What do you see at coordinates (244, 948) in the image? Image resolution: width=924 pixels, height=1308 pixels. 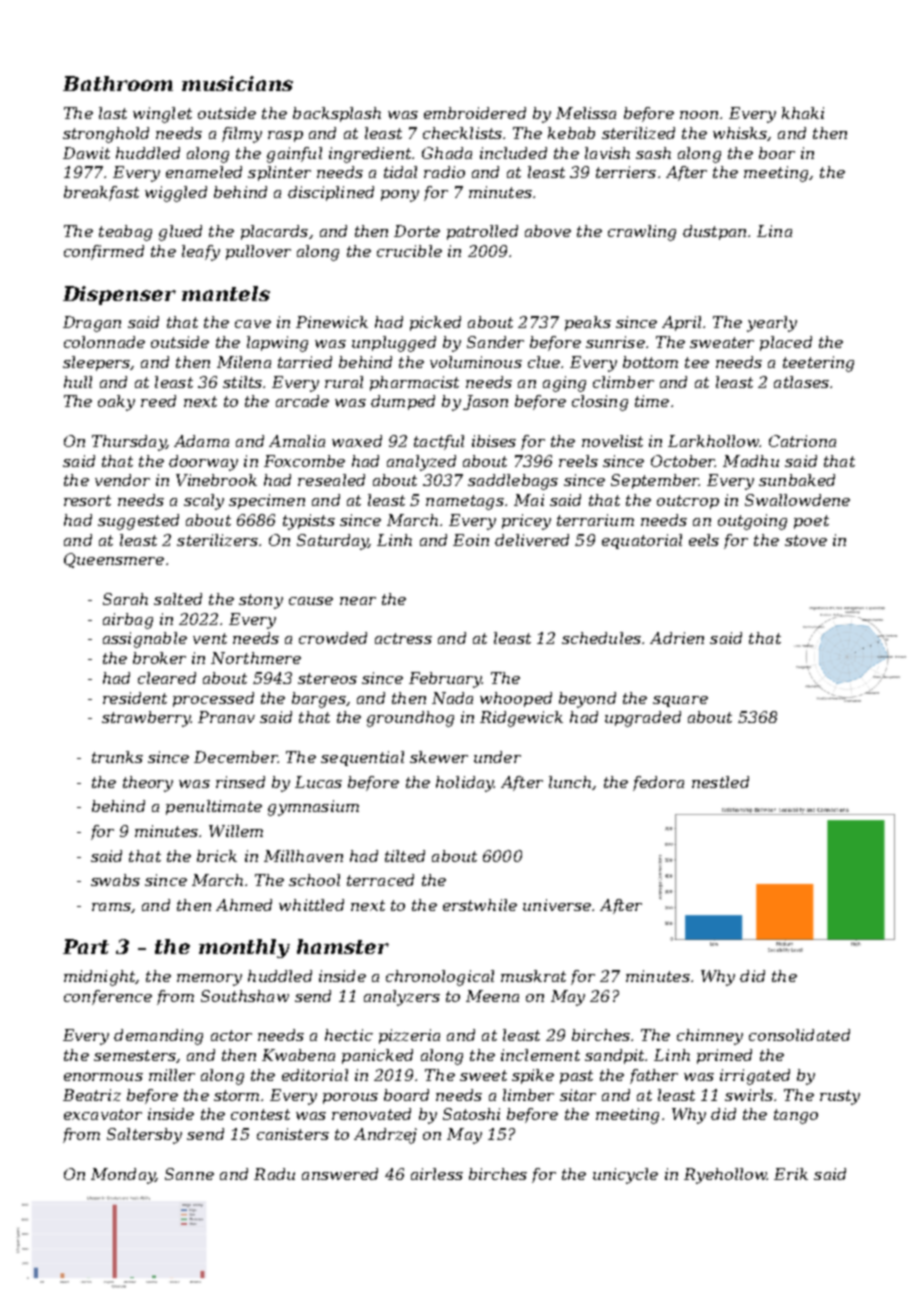 I see `monthly` at bounding box center [244, 948].
